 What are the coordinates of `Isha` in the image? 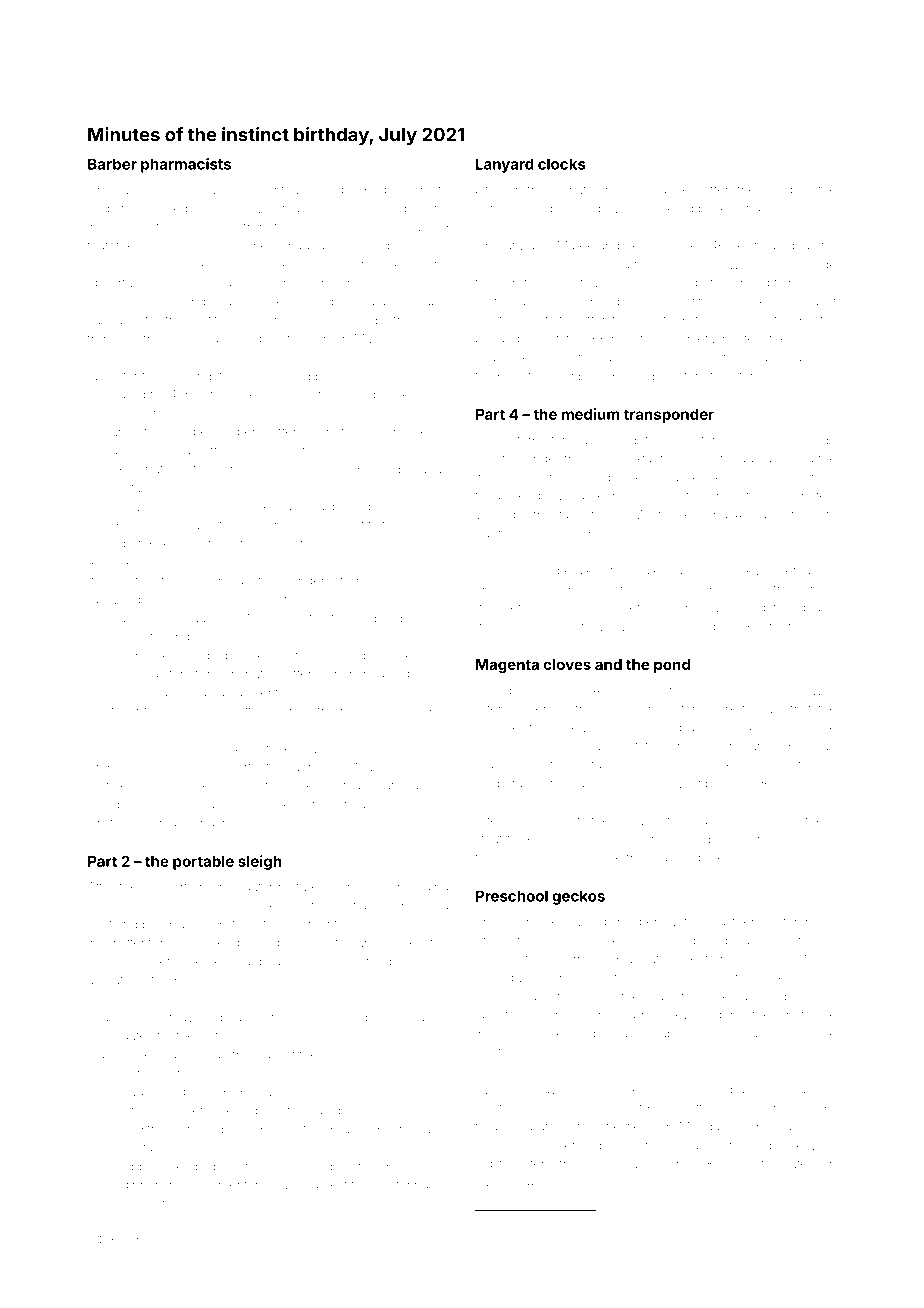 It's located at (409, 227).
